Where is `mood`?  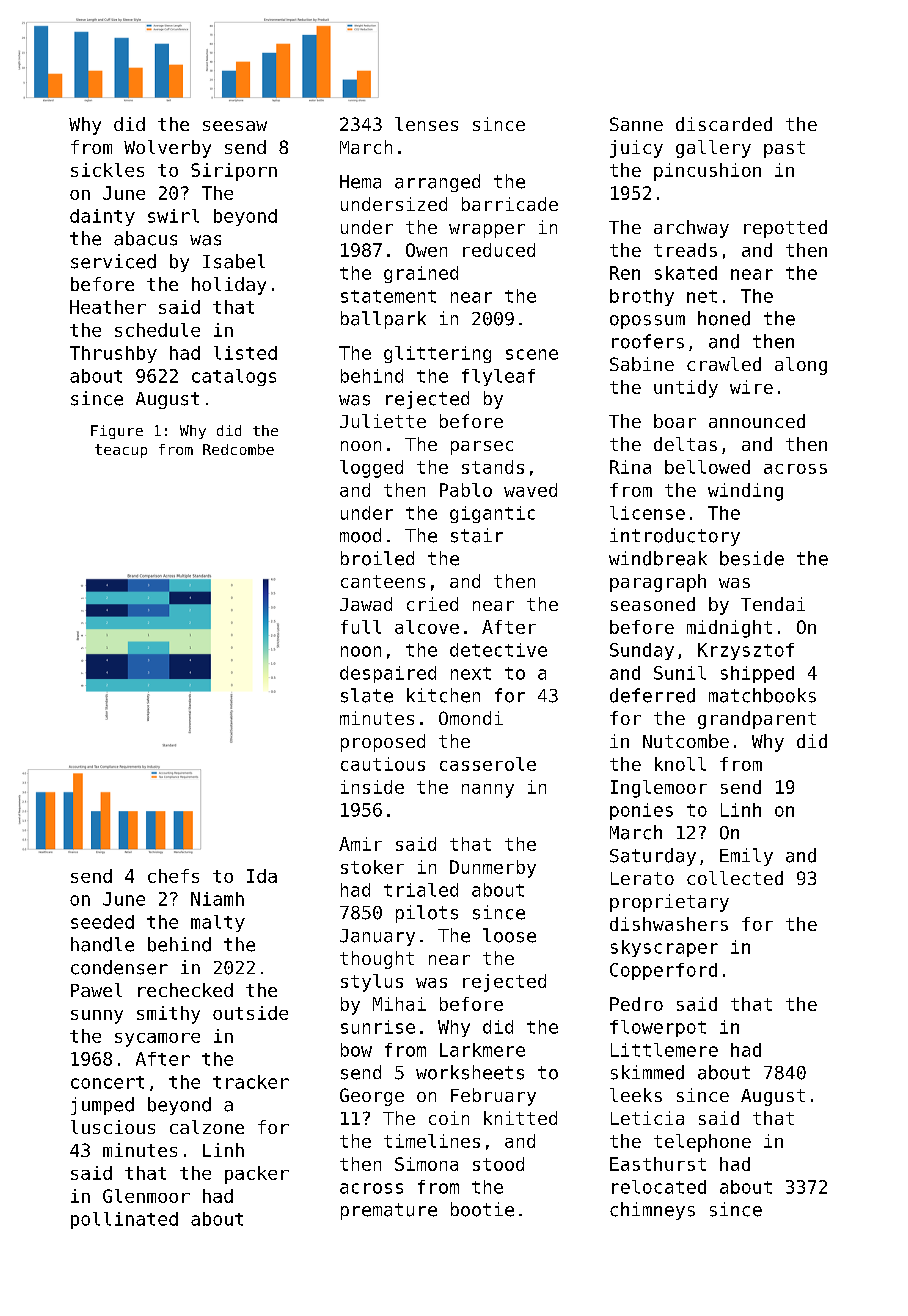
mood is located at coordinates (360, 535).
